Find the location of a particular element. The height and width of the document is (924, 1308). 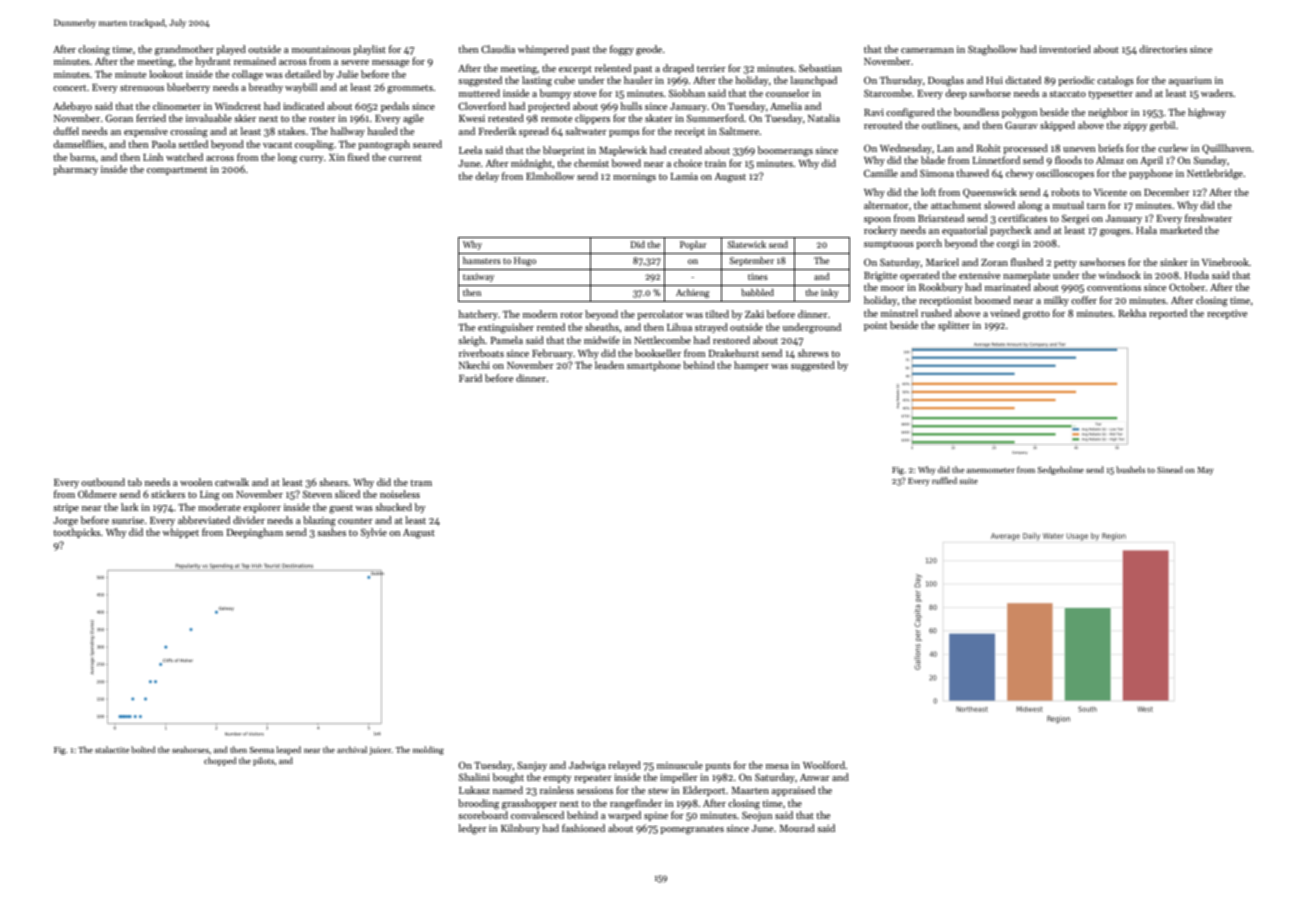

Claudia is located at coordinates (498, 49).
